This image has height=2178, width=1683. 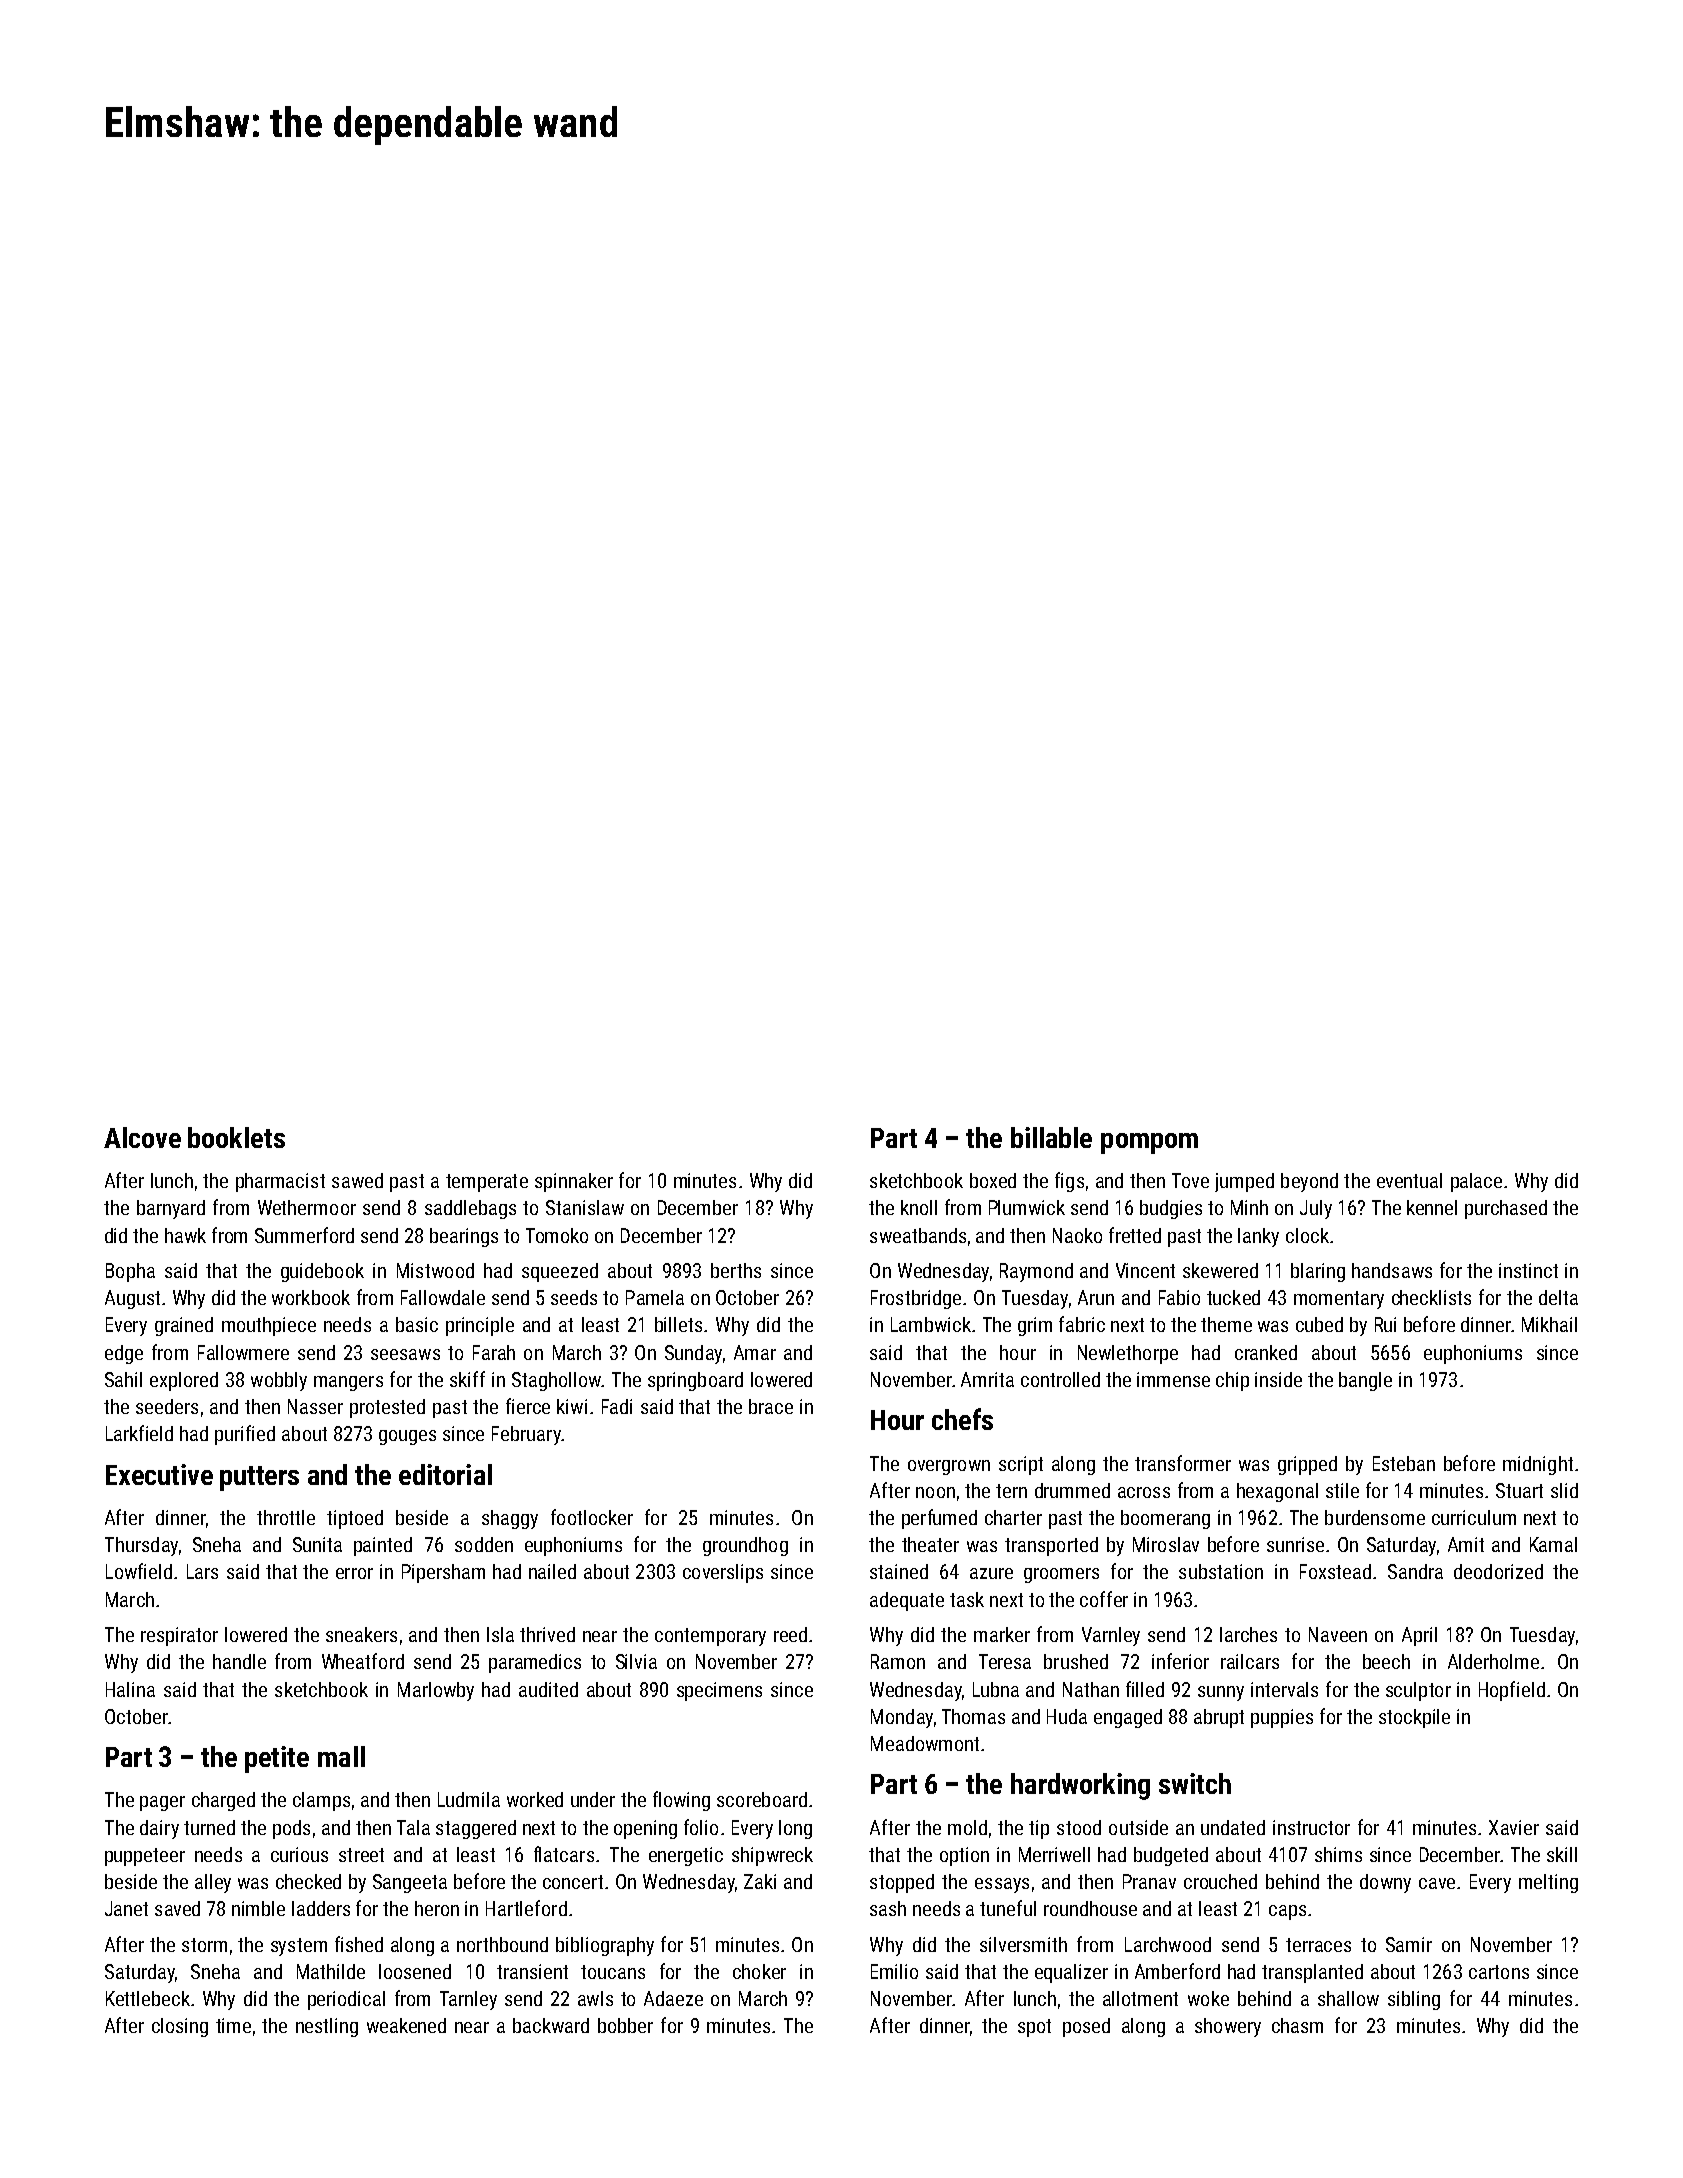 What do you see at coordinates (436, 1691) in the image?
I see `Marlowby` at bounding box center [436, 1691].
